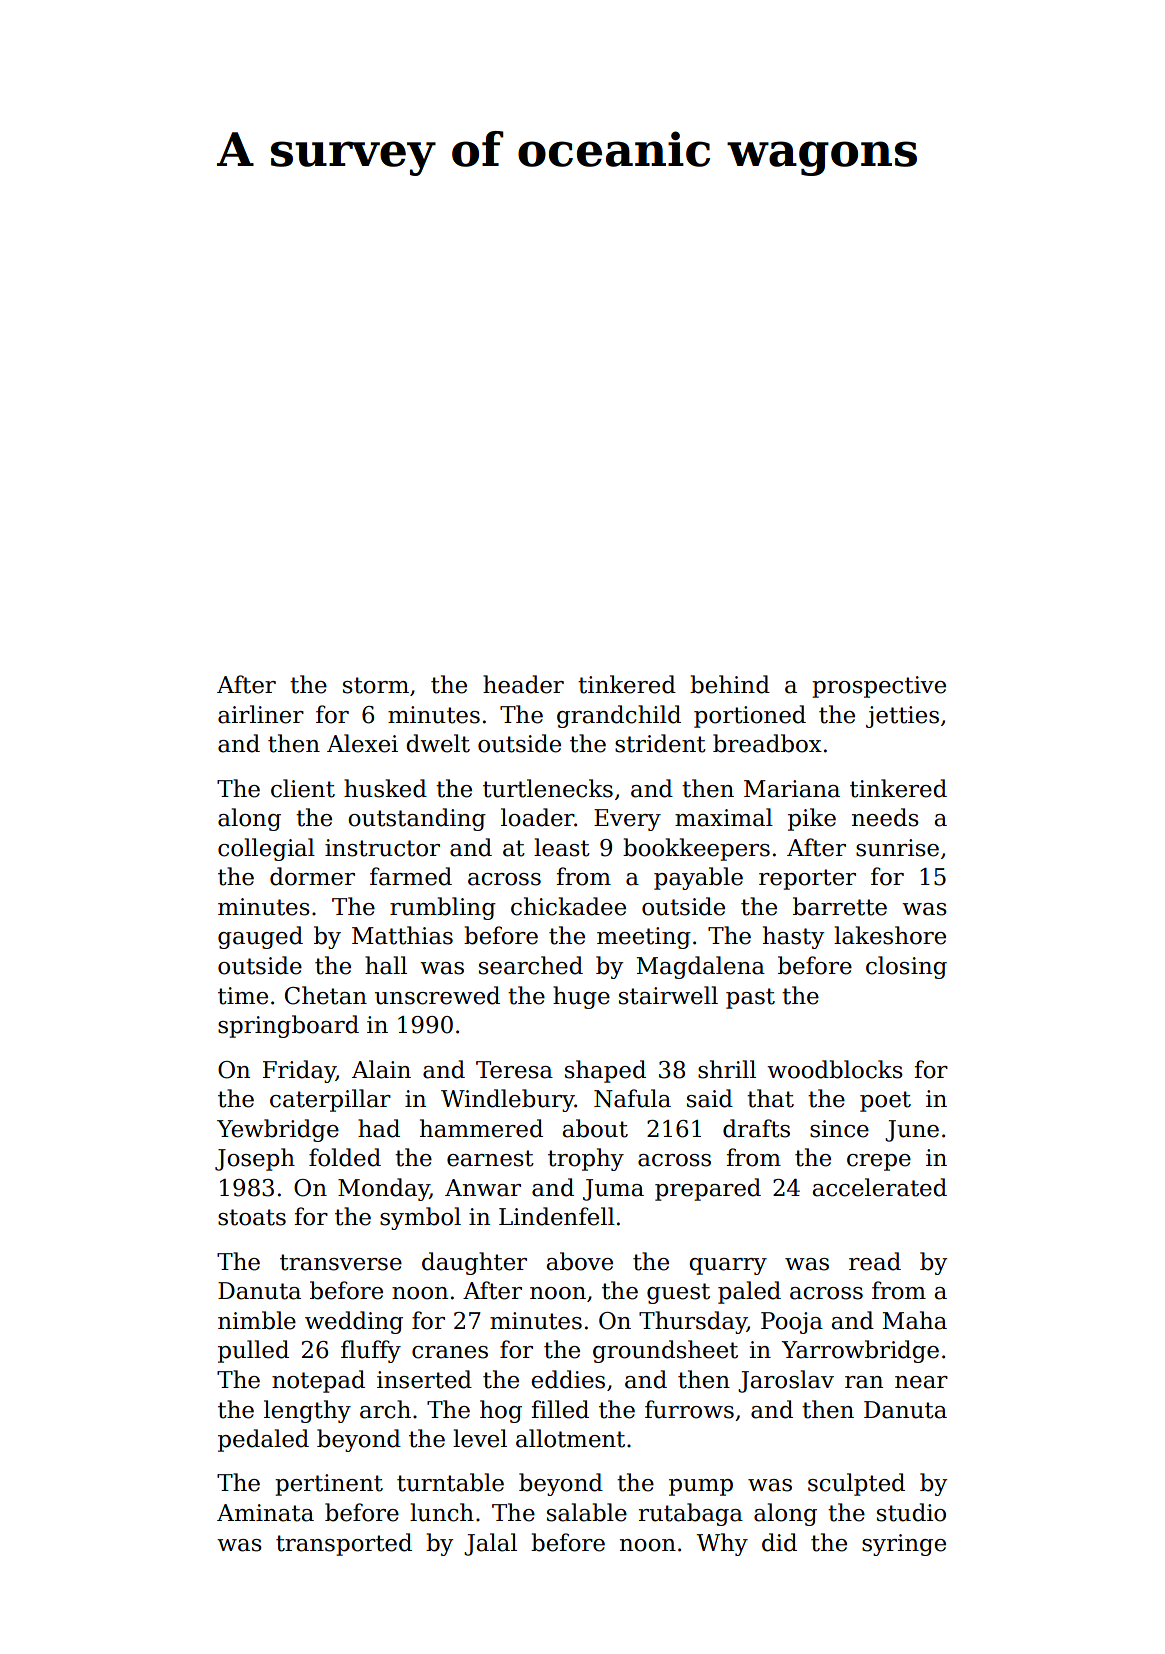 The height and width of the screenshot is (1654, 1165). Describe the element at coordinates (265, 1513) in the screenshot. I see `Aminata` at that location.
